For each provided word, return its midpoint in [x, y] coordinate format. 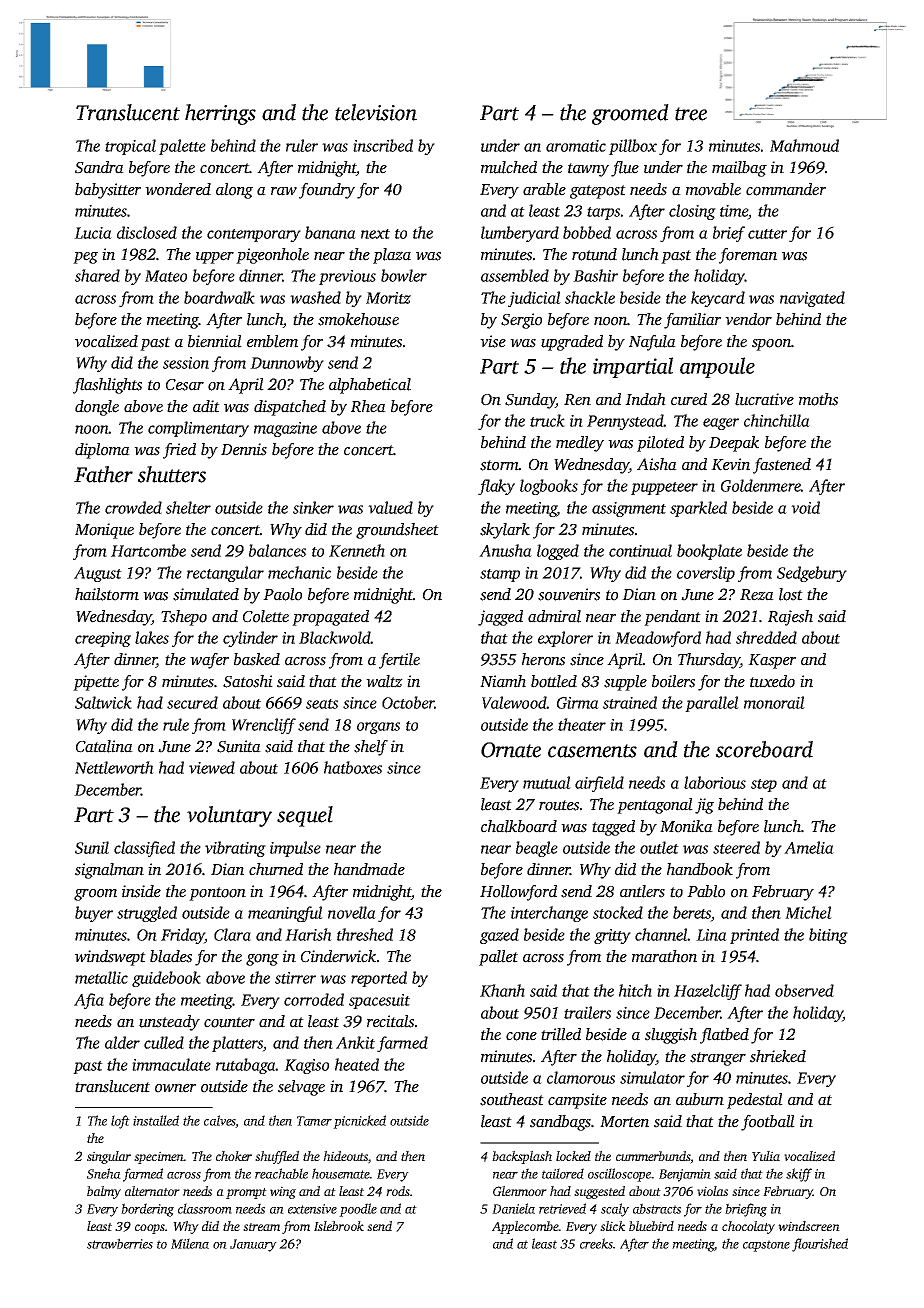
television [376, 112]
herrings [220, 114]
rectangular [225, 574]
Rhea [368, 406]
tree [691, 114]
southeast [512, 1099]
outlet [659, 847]
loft [120, 1122]
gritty [612, 936]
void [805, 507]
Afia [89, 1001]
